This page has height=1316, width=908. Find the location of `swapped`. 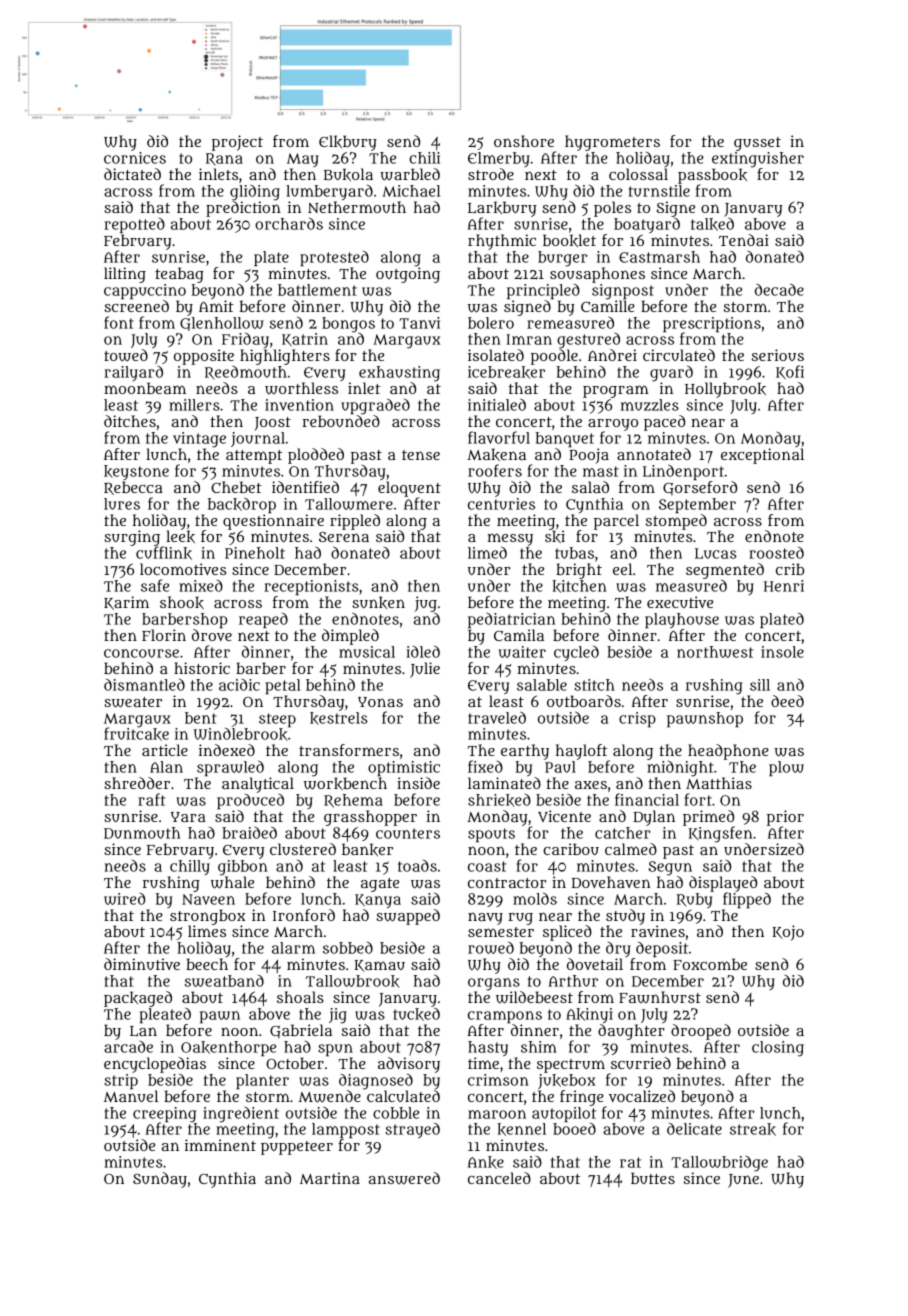

swapped is located at coordinates (408, 917).
